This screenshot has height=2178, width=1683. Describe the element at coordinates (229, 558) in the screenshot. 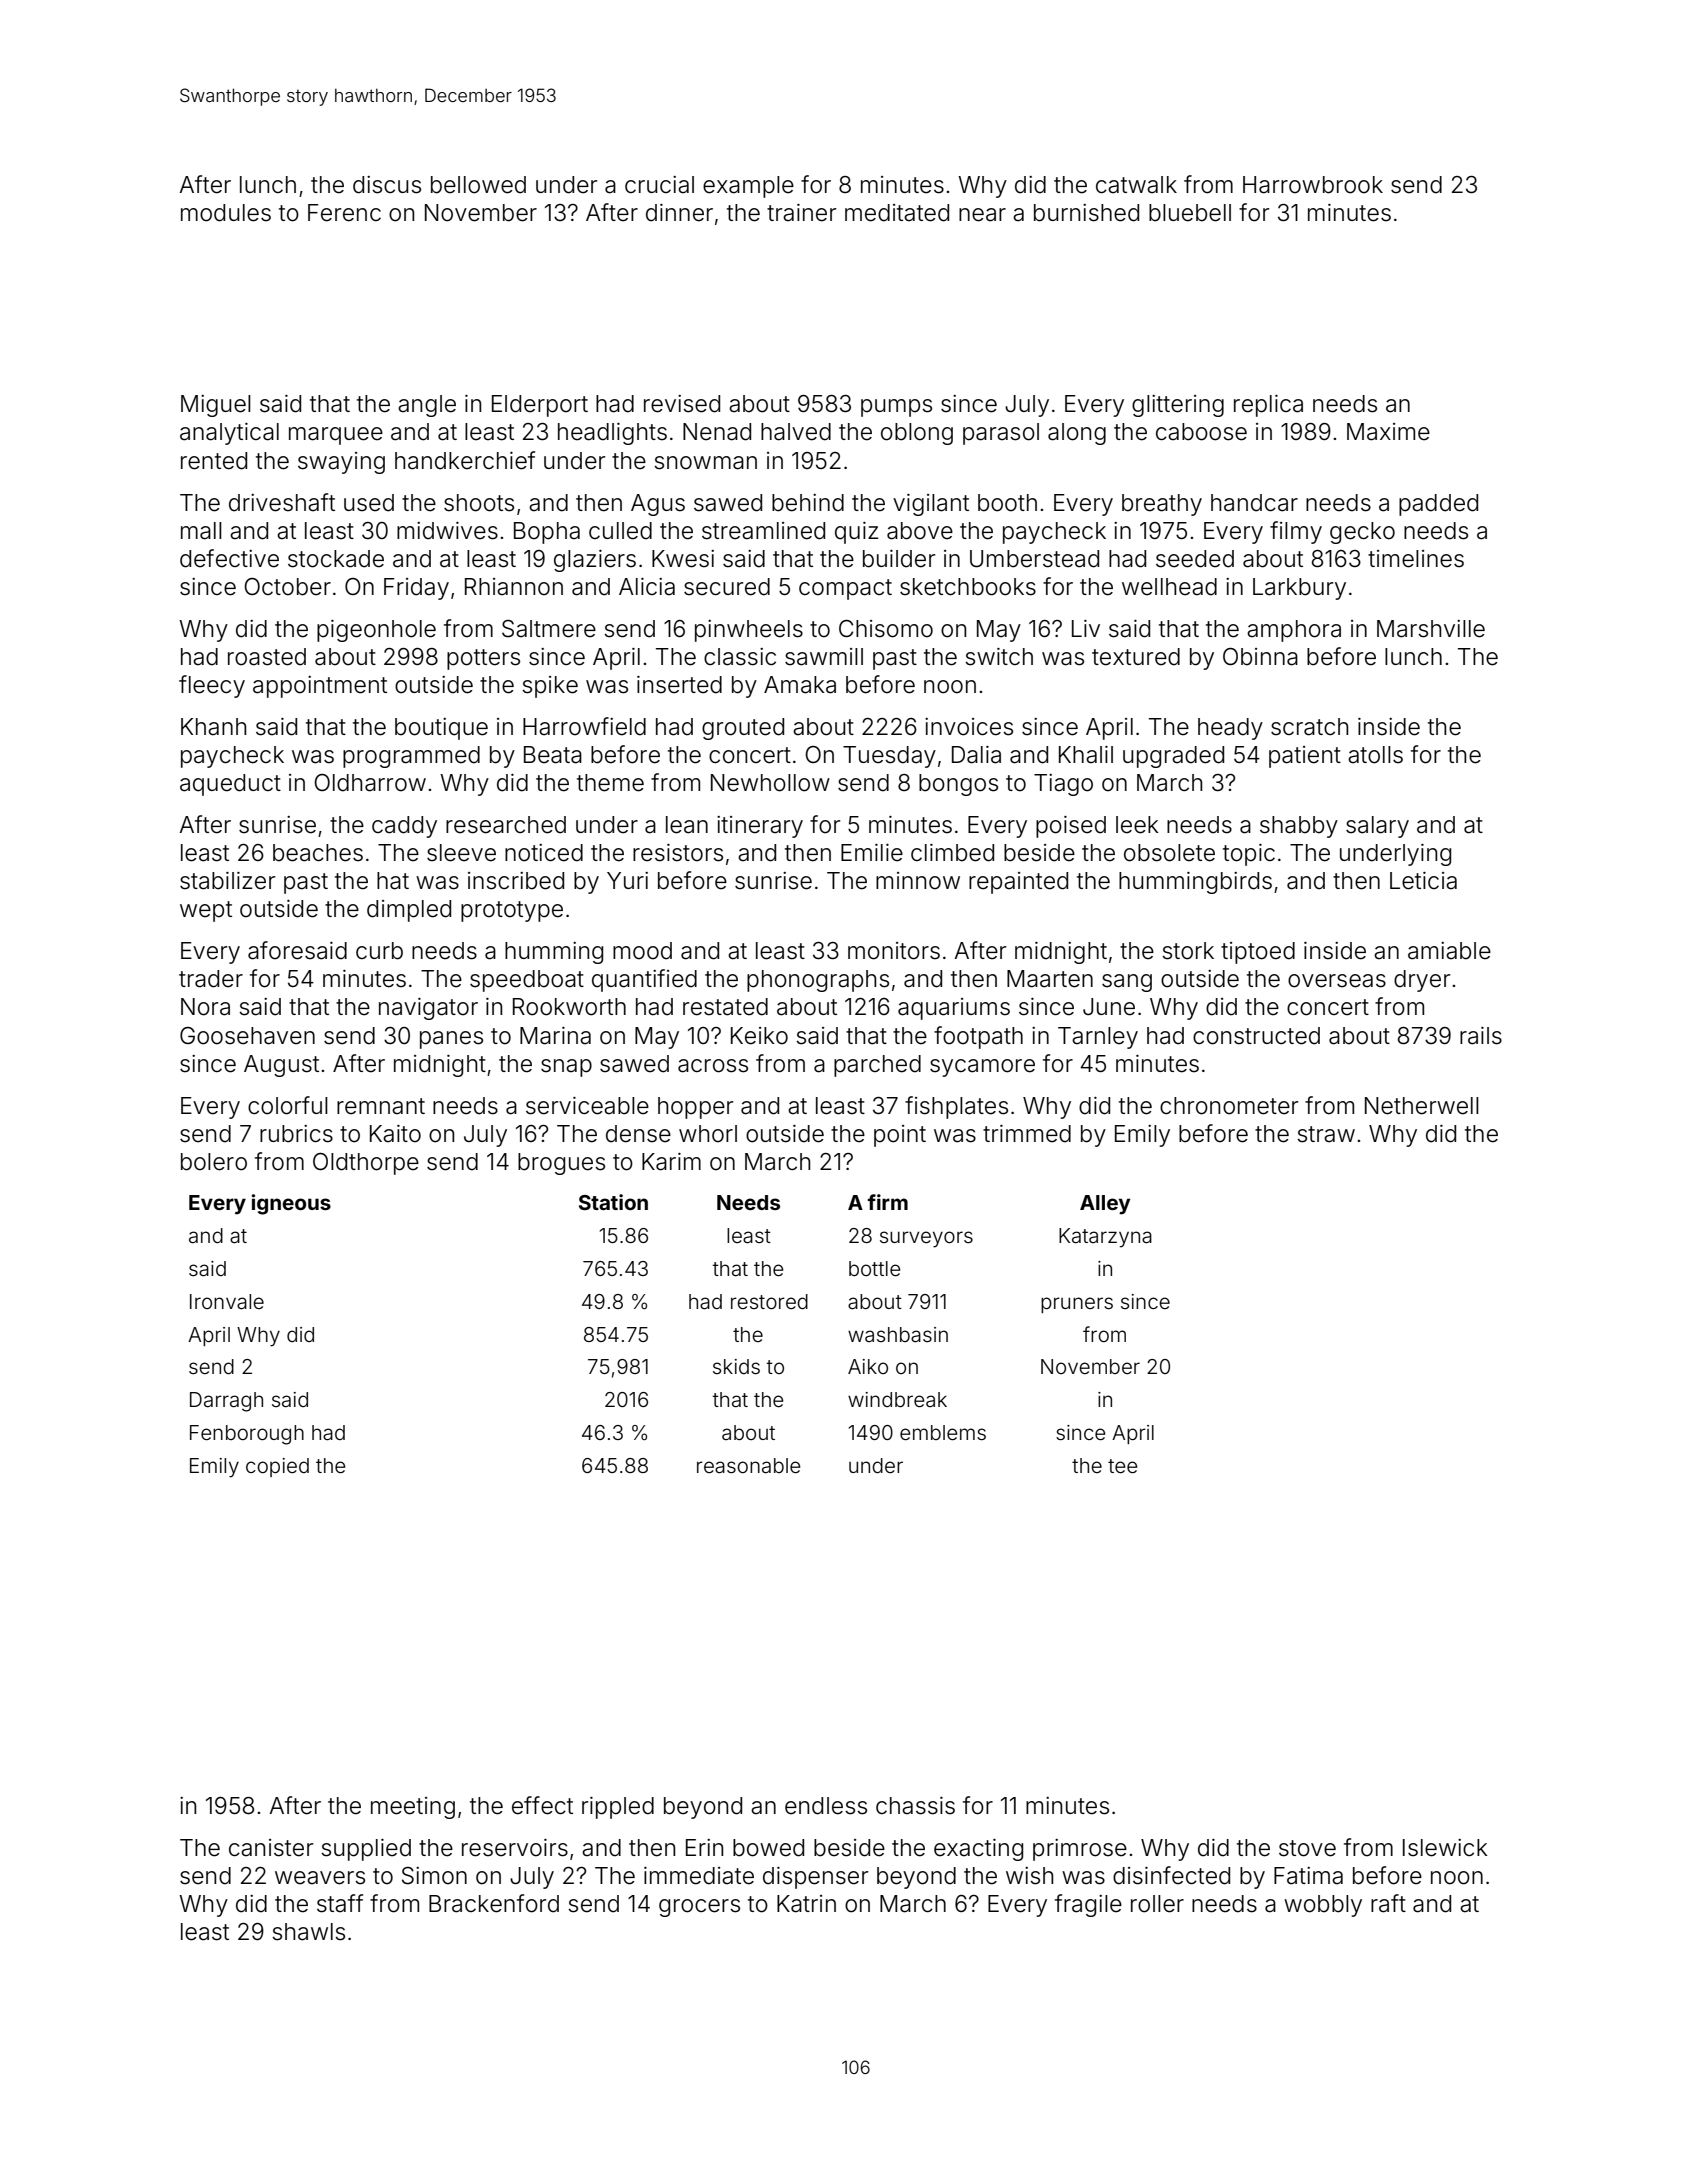

I see `defective` at that location.
